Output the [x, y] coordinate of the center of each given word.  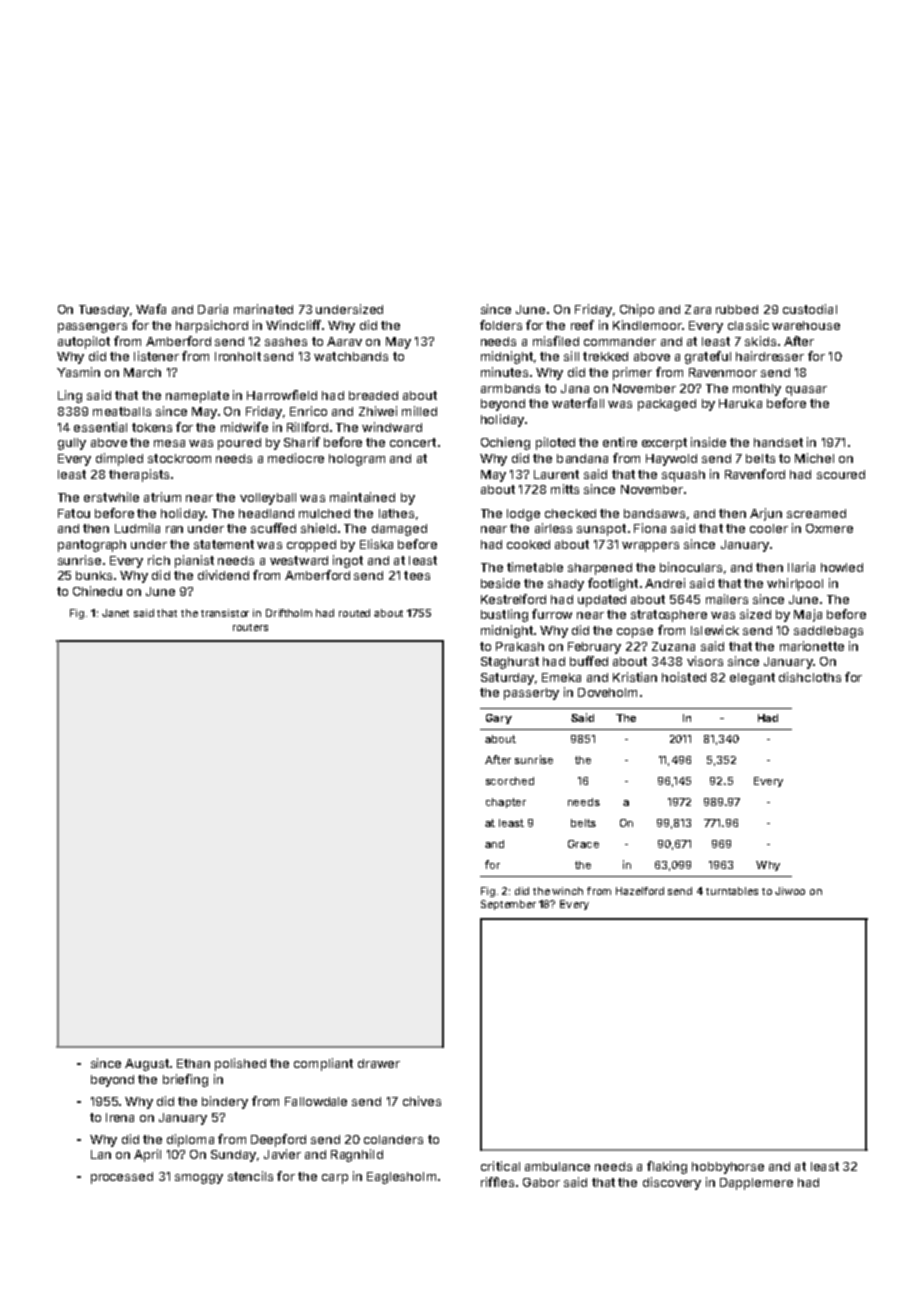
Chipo [637, 310]
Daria [213, 309]
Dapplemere [756, 1184]
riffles [497, 1182]
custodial [810, 309]
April [147, 1155]
